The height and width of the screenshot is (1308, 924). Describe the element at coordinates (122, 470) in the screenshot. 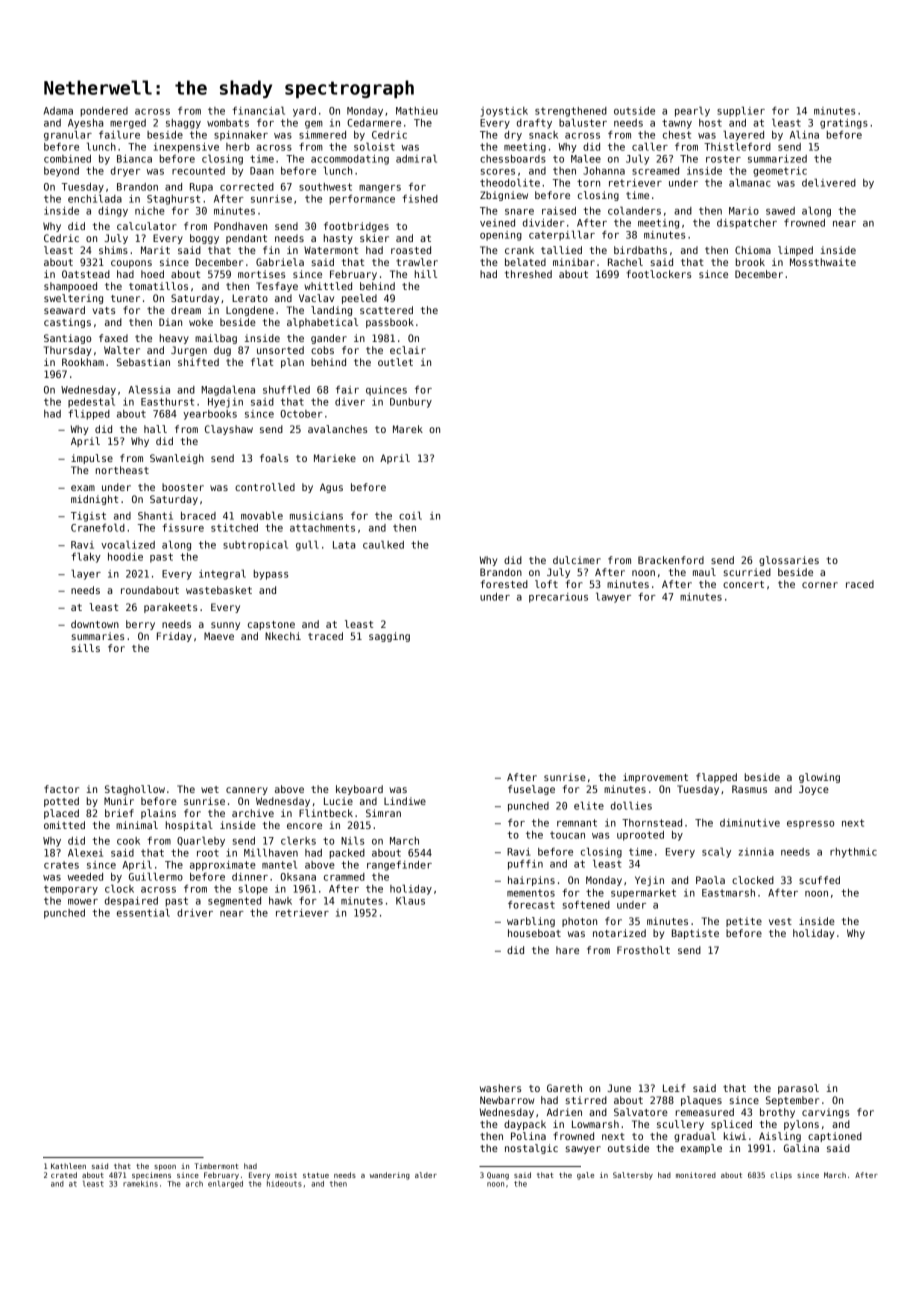

I see `northeast` at that location.
